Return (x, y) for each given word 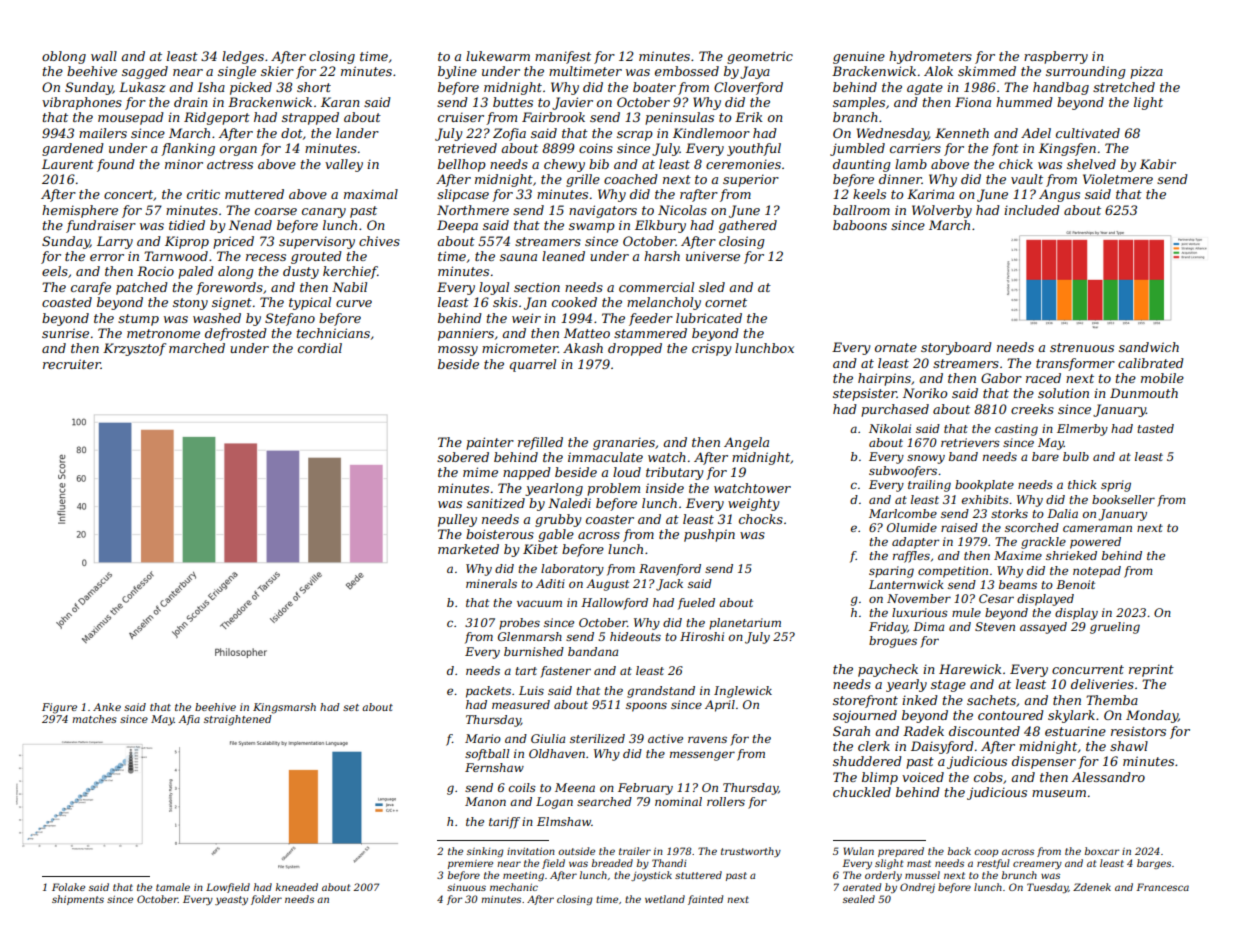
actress (230, 164)
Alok (938, 71)
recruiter (72, 364)
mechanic (514, 887)
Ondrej (917, 888)
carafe (91, 288)
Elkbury (660, 226)
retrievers (970, 442)
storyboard (956, 348)
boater (654, 87)
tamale (173, 887)
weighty (754, 504)
